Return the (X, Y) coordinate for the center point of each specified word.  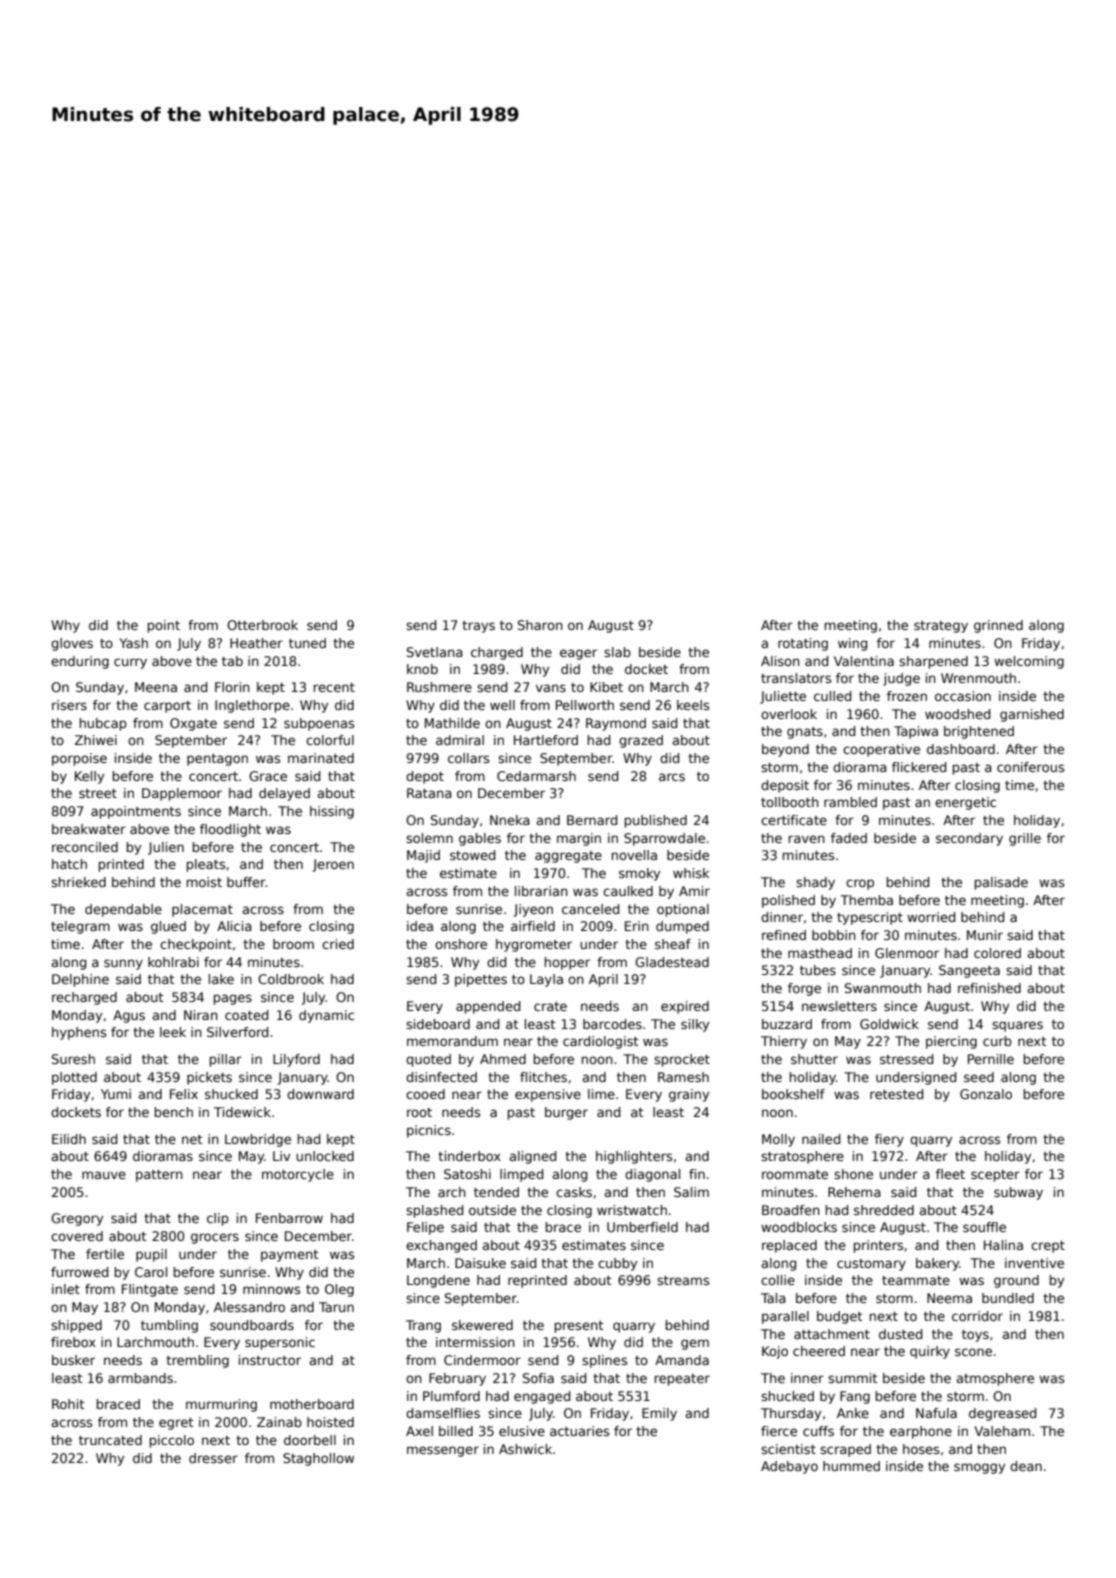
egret (176, 1424)
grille (1025, 839)
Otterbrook (262, 625)
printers (878, 1246)
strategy (941, 627)
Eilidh (69, 1139)
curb (997, 1041)
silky (695, 1025)
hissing (332, 812)
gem (695, 1344)
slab (617, 652)
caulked (628, 891)
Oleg (339, 1290)
